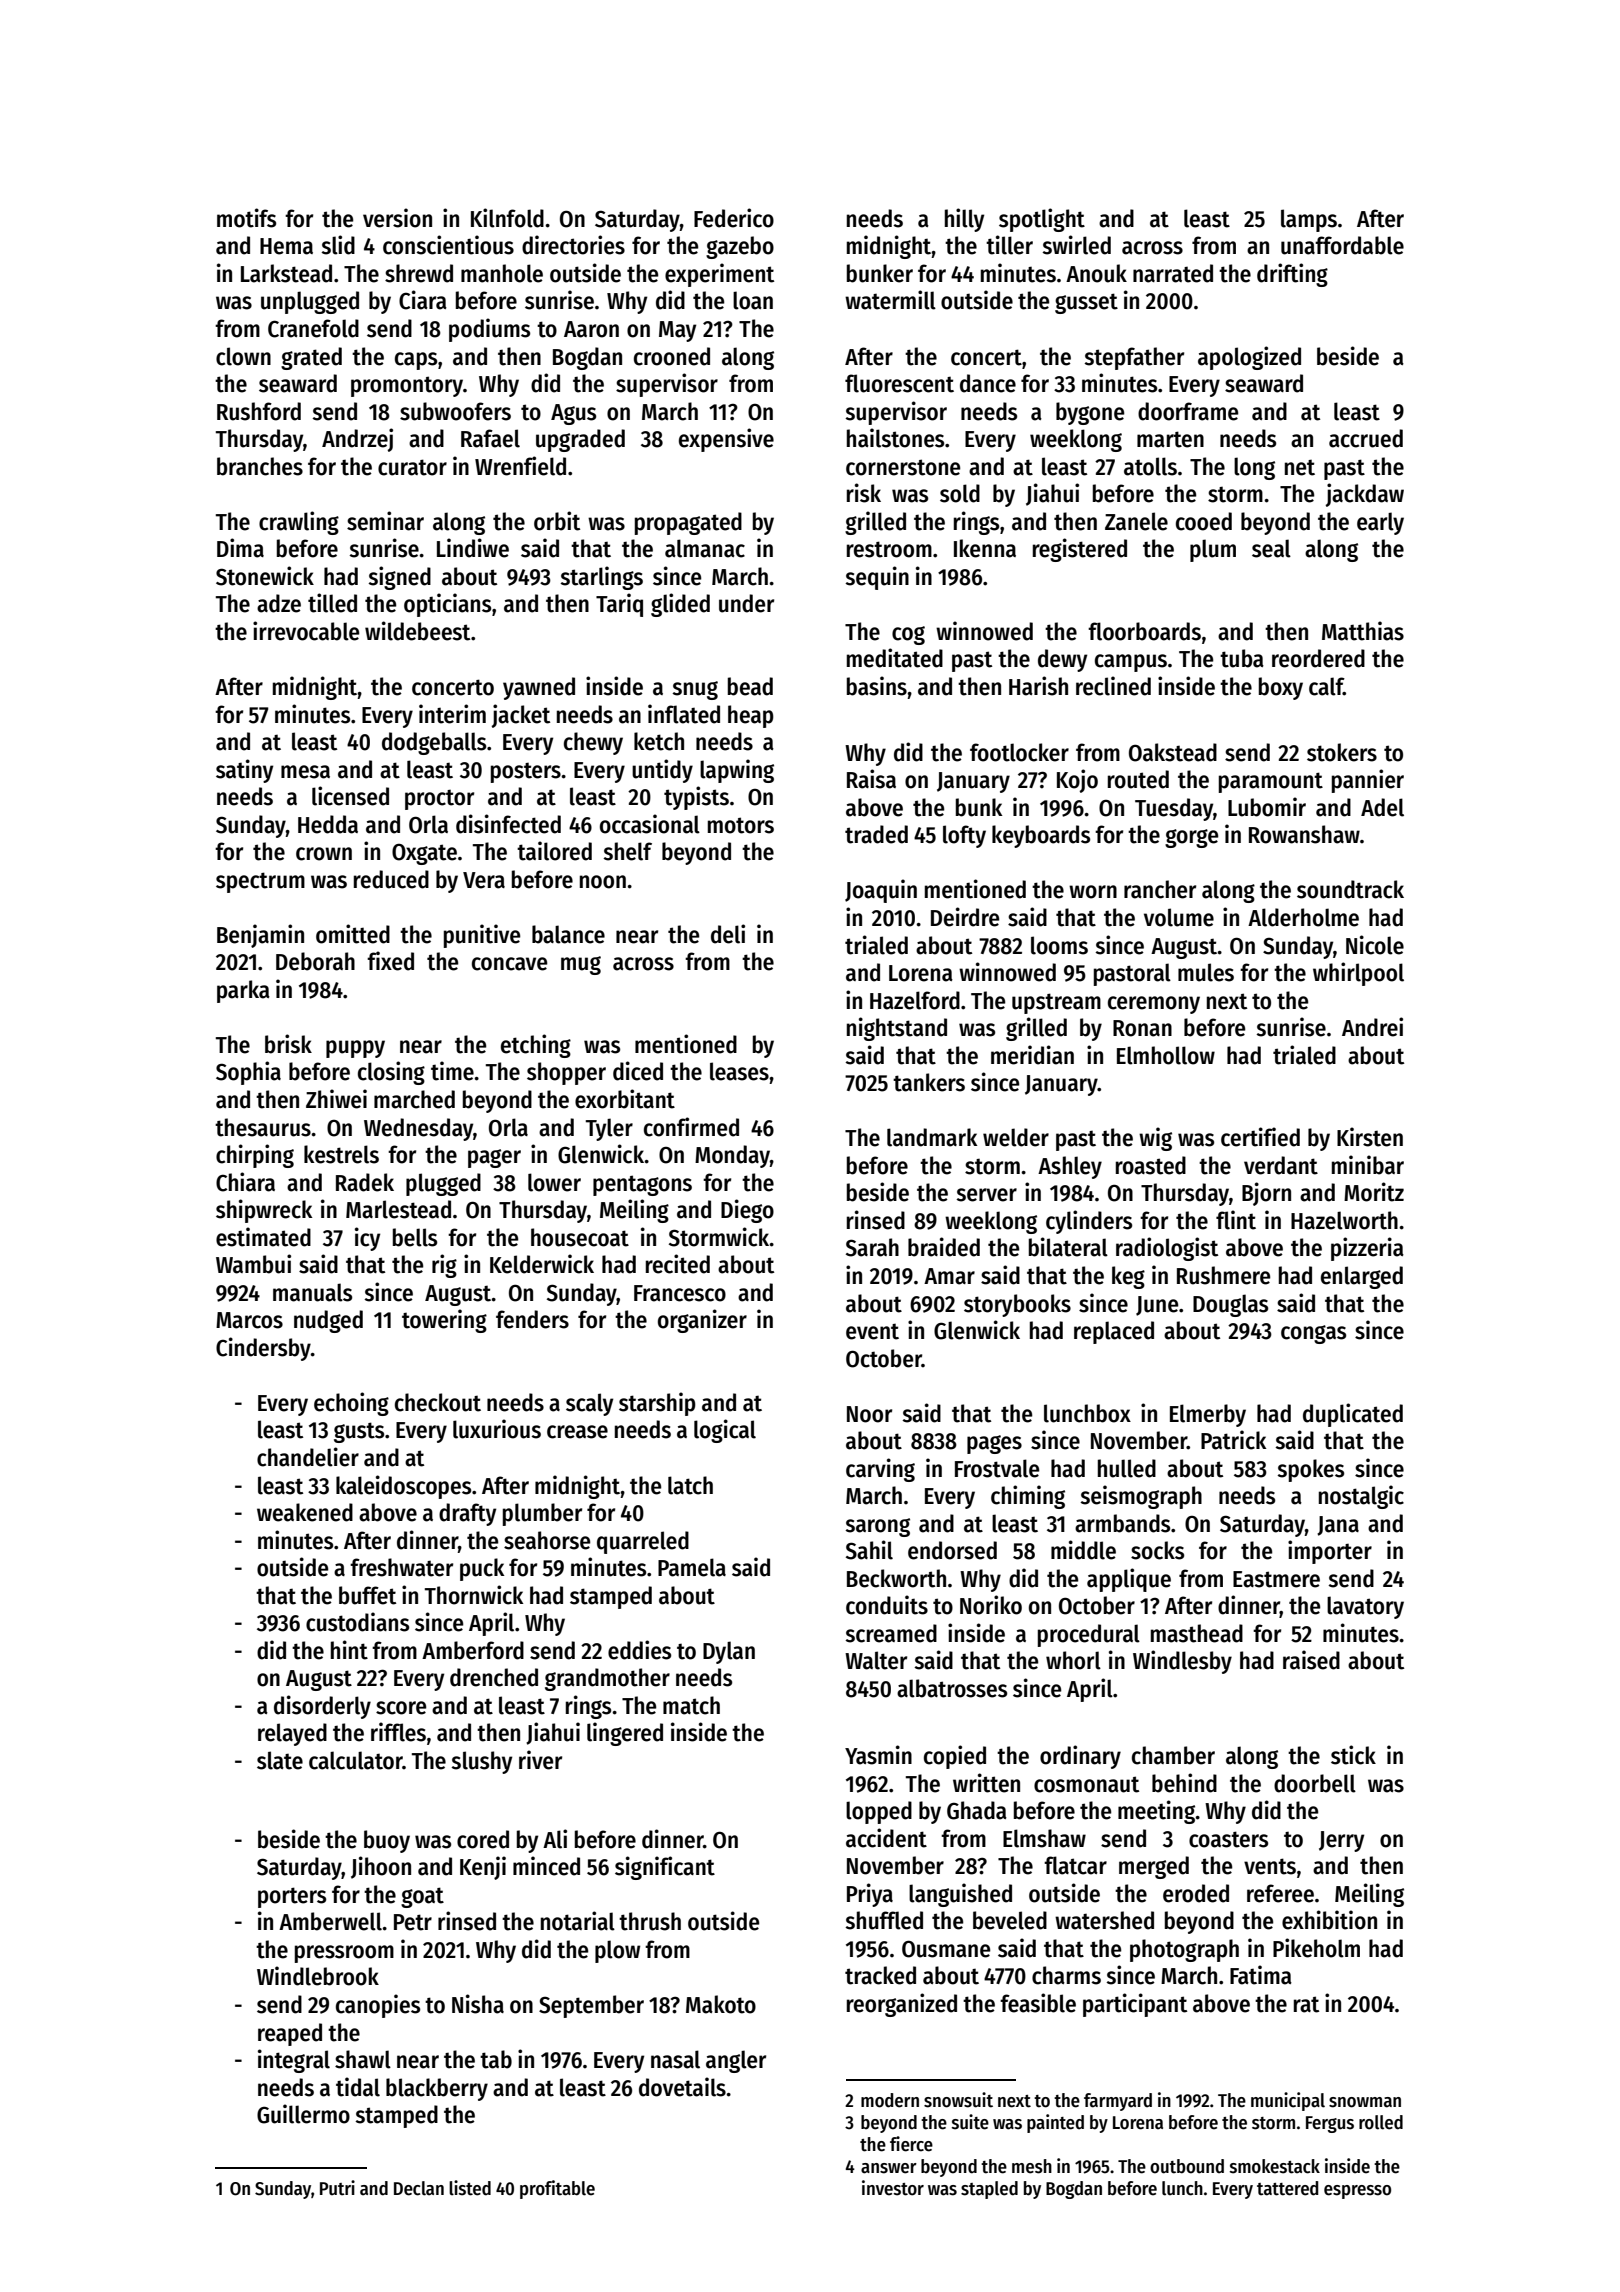 The height and width of the page is (2292, 1620). What do you see at coordinates (417, 631) in the page?
I see `wildebeest` at bounding box center [417, 631].
